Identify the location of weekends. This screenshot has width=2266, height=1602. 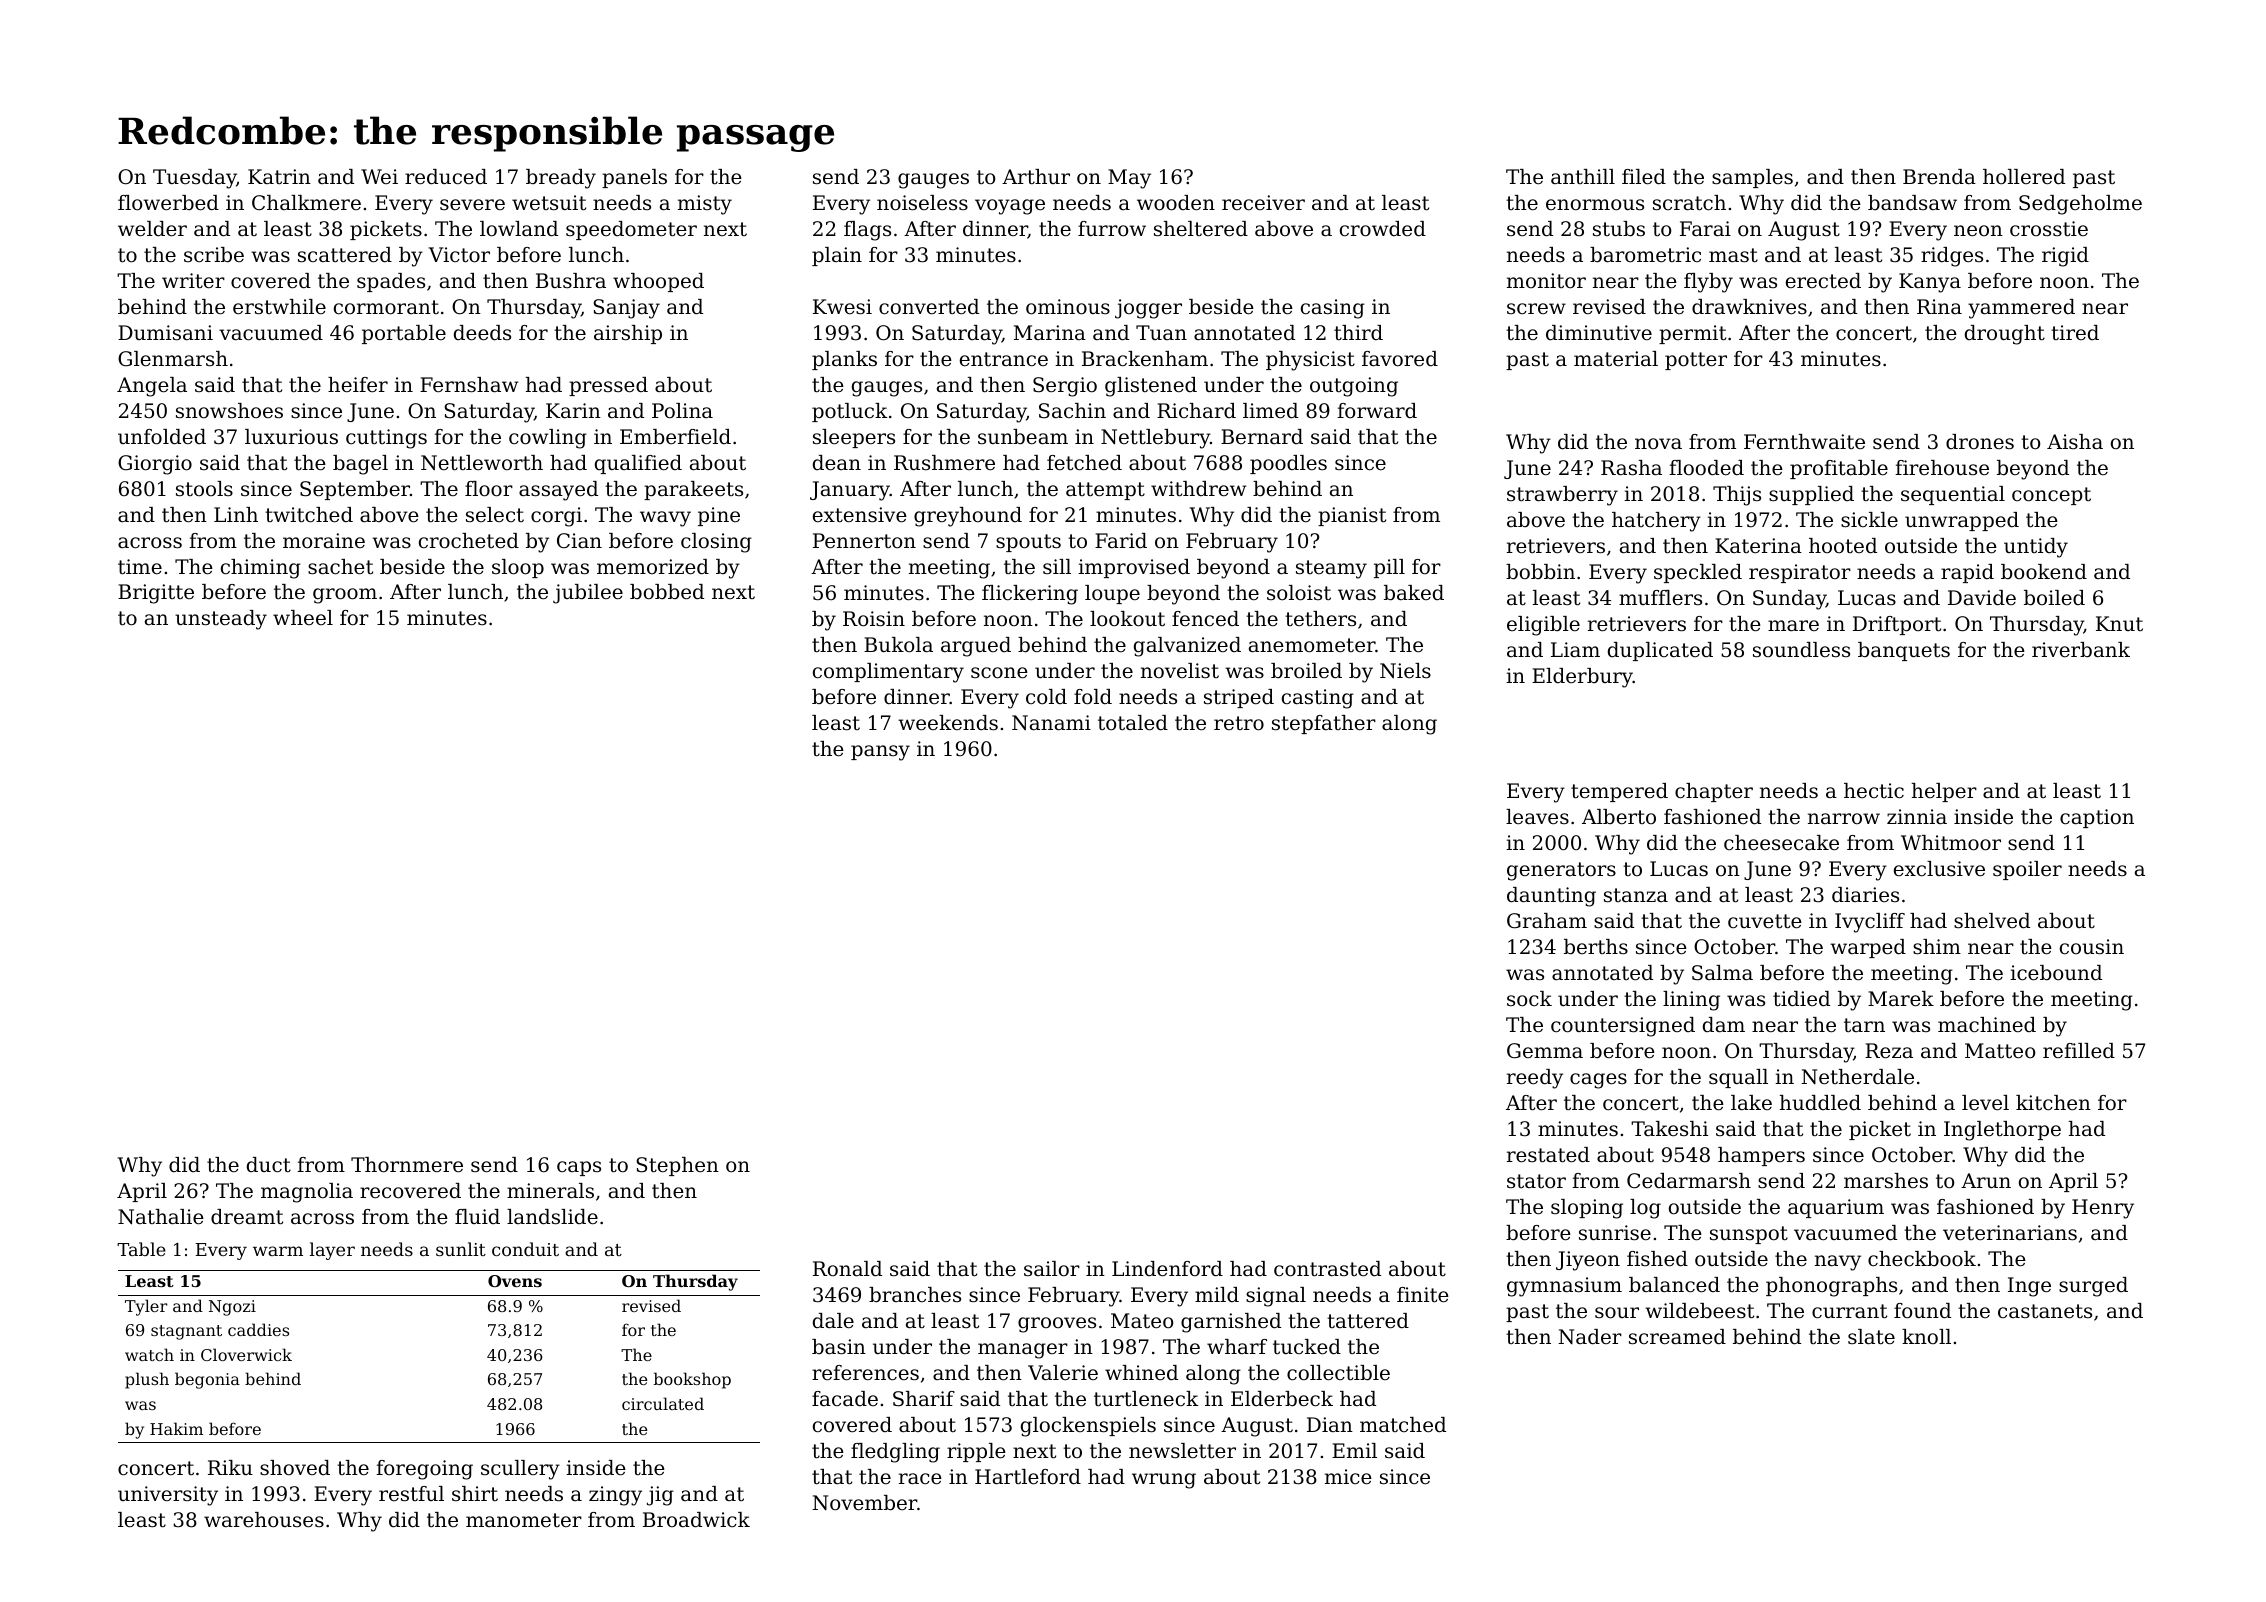
(948, 723).
